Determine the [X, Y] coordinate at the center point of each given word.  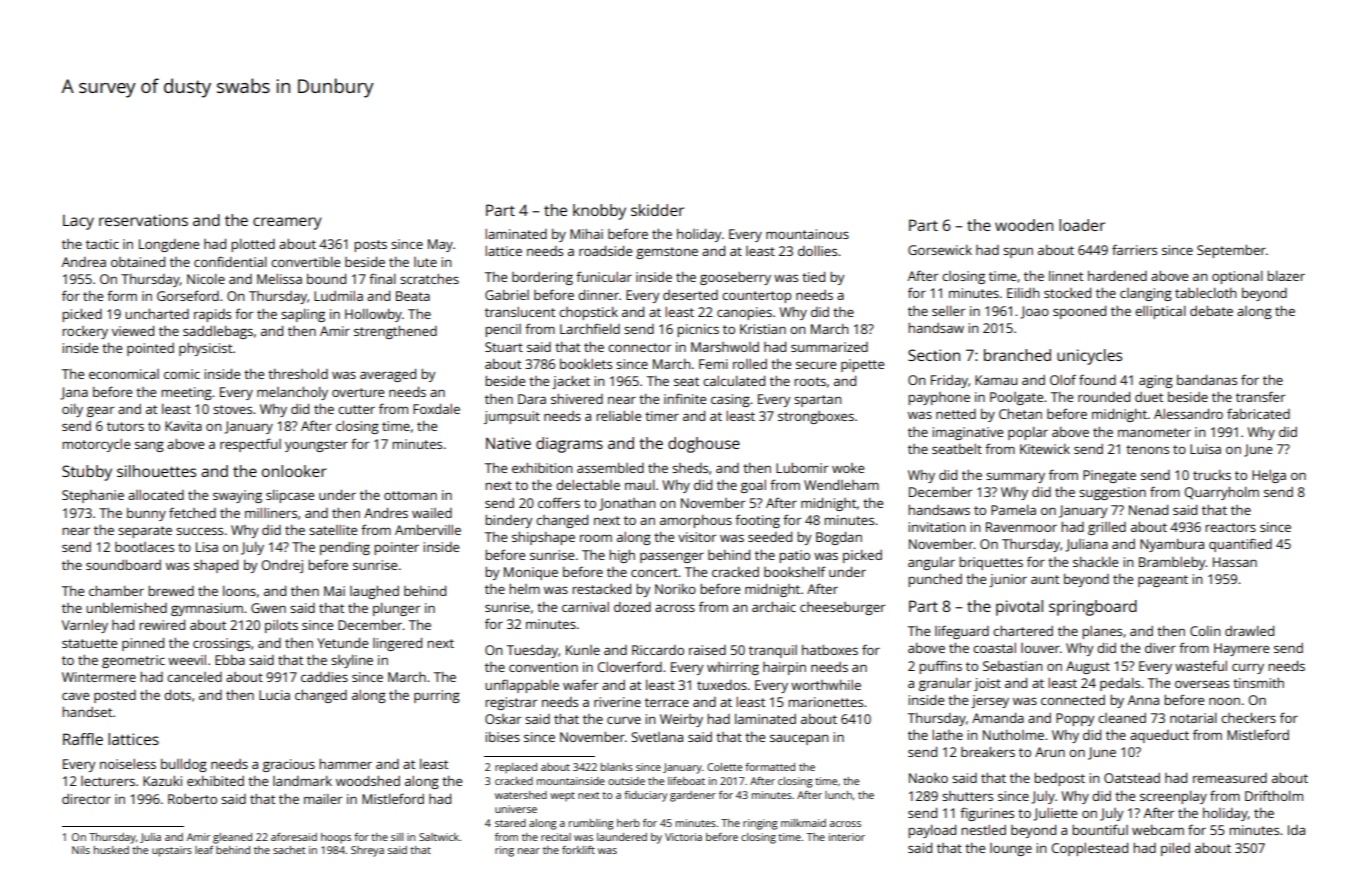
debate [1211, 311]
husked [111, 850]
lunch [838, 795]
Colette [724, 767]
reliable [618, 416]
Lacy [78, 222]
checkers [1248, 718]
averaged [388, 375]
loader [1082, 225]
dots [177, 694]
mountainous [807, 234]
